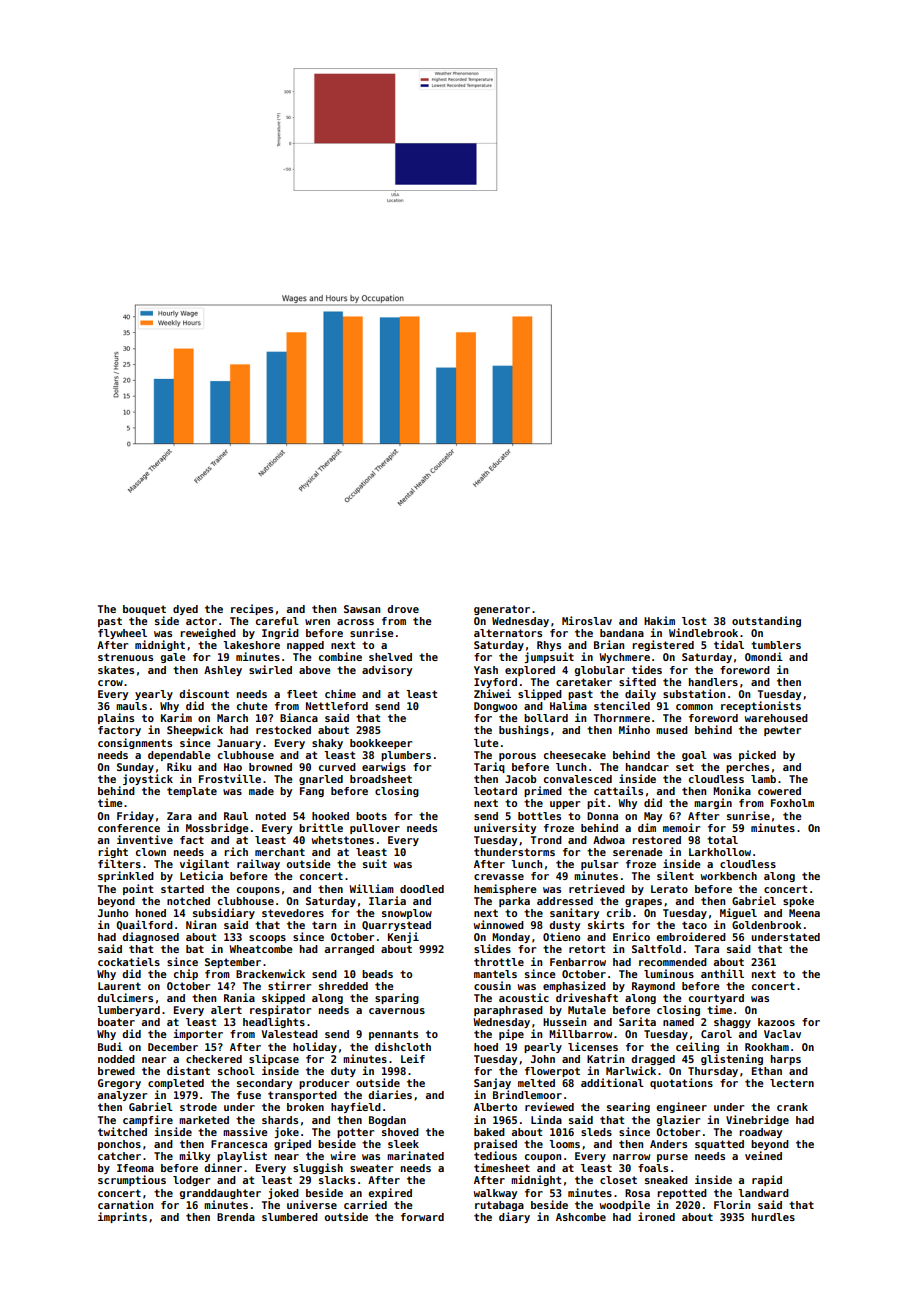  I want to click on Hakim, so click(659, 620).
